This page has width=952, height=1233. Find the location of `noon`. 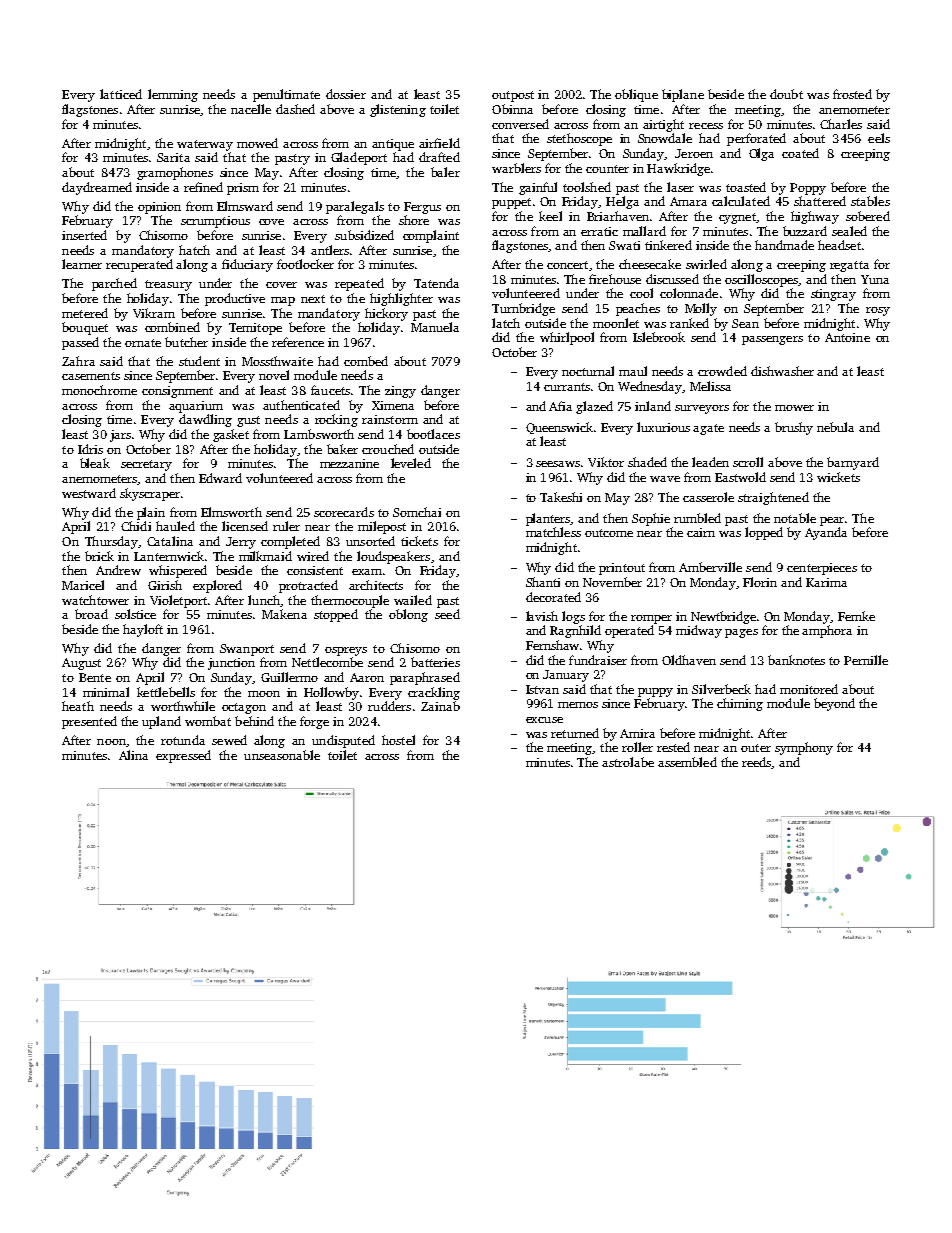

noon is located at coordinates (111, 742).
